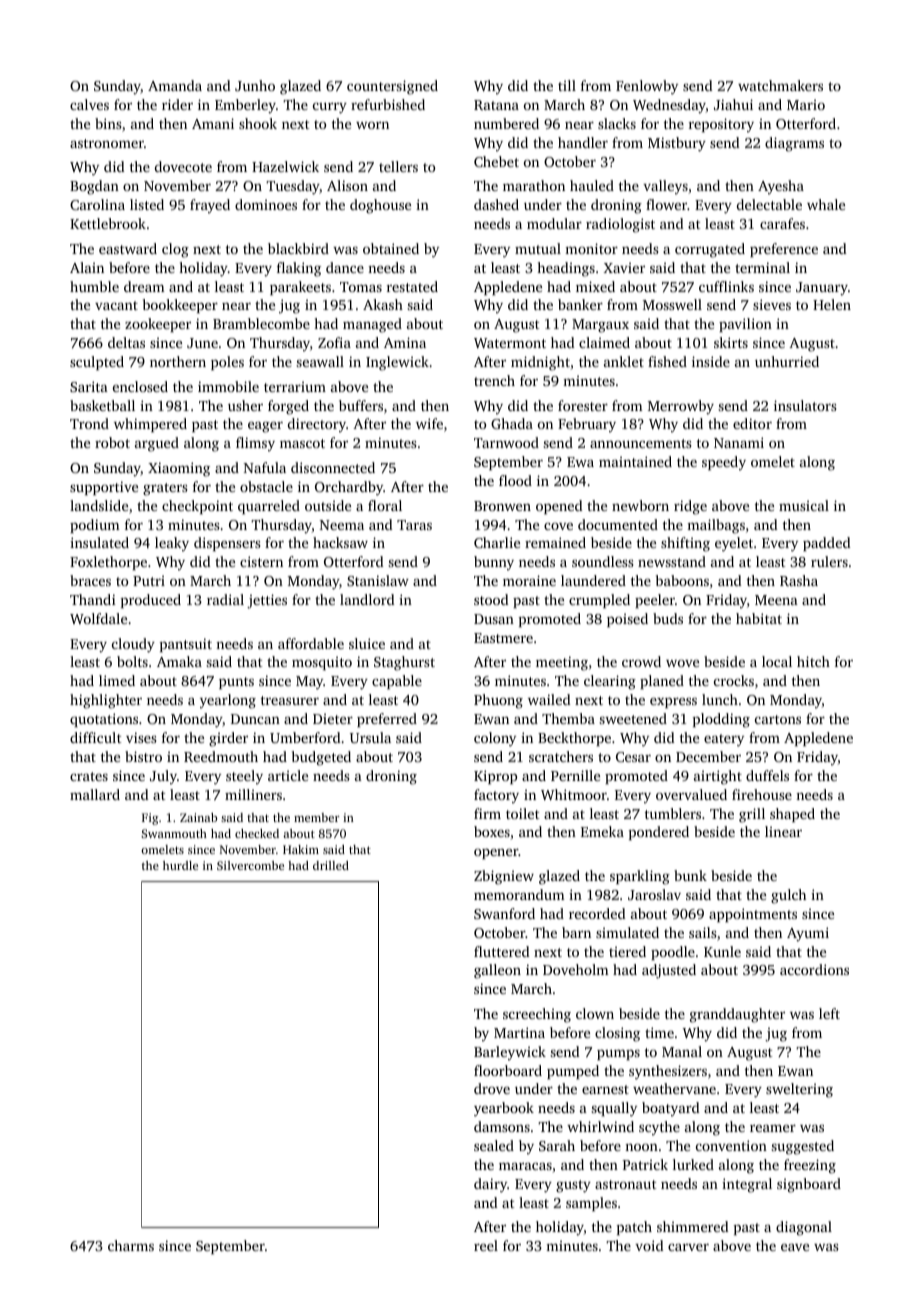  Describe the element at coordinates (140, 386) in the page. I see `enclosed` at that location.
